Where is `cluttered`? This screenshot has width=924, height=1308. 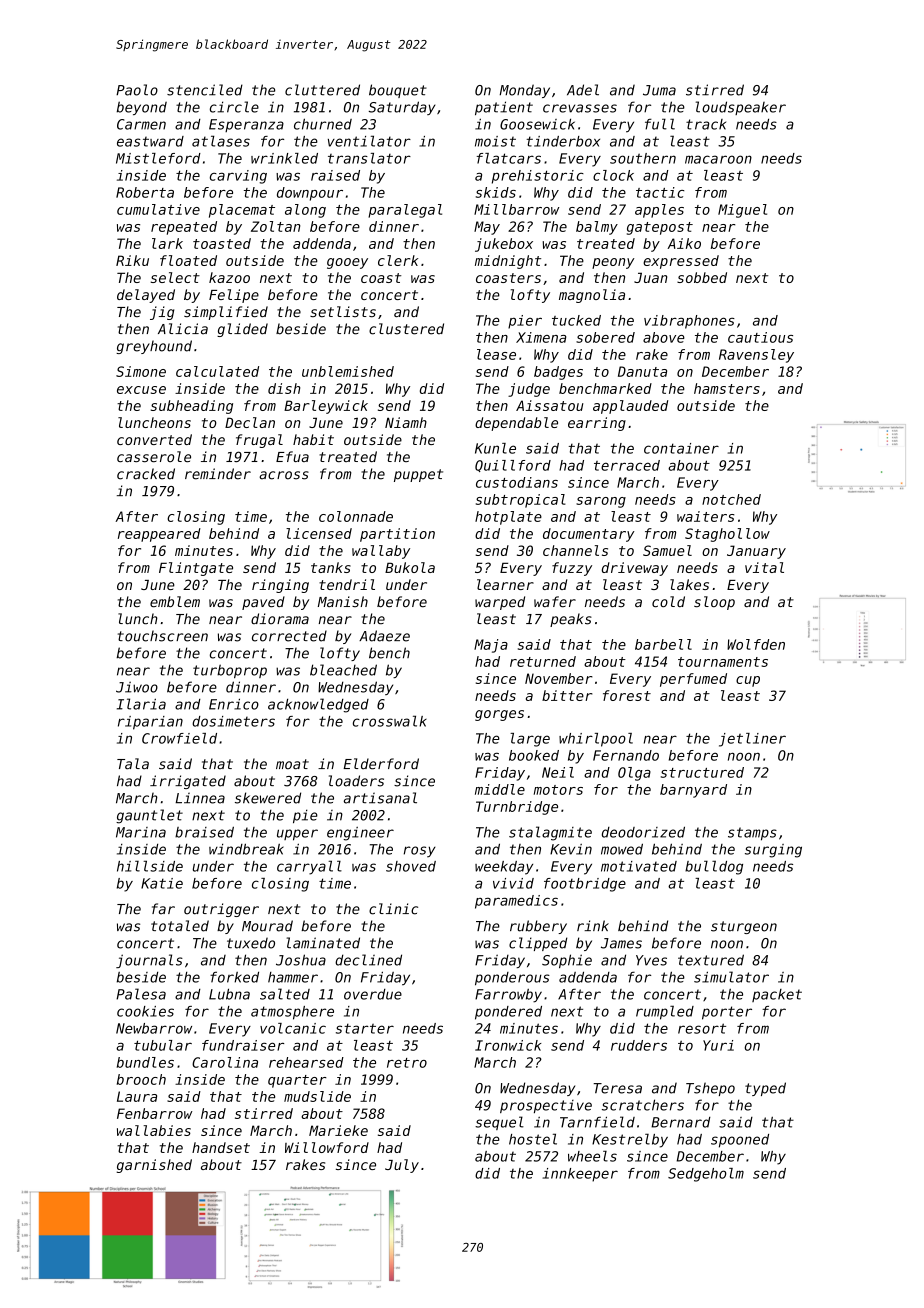 cluttered is located at coordinates (322, 90).
